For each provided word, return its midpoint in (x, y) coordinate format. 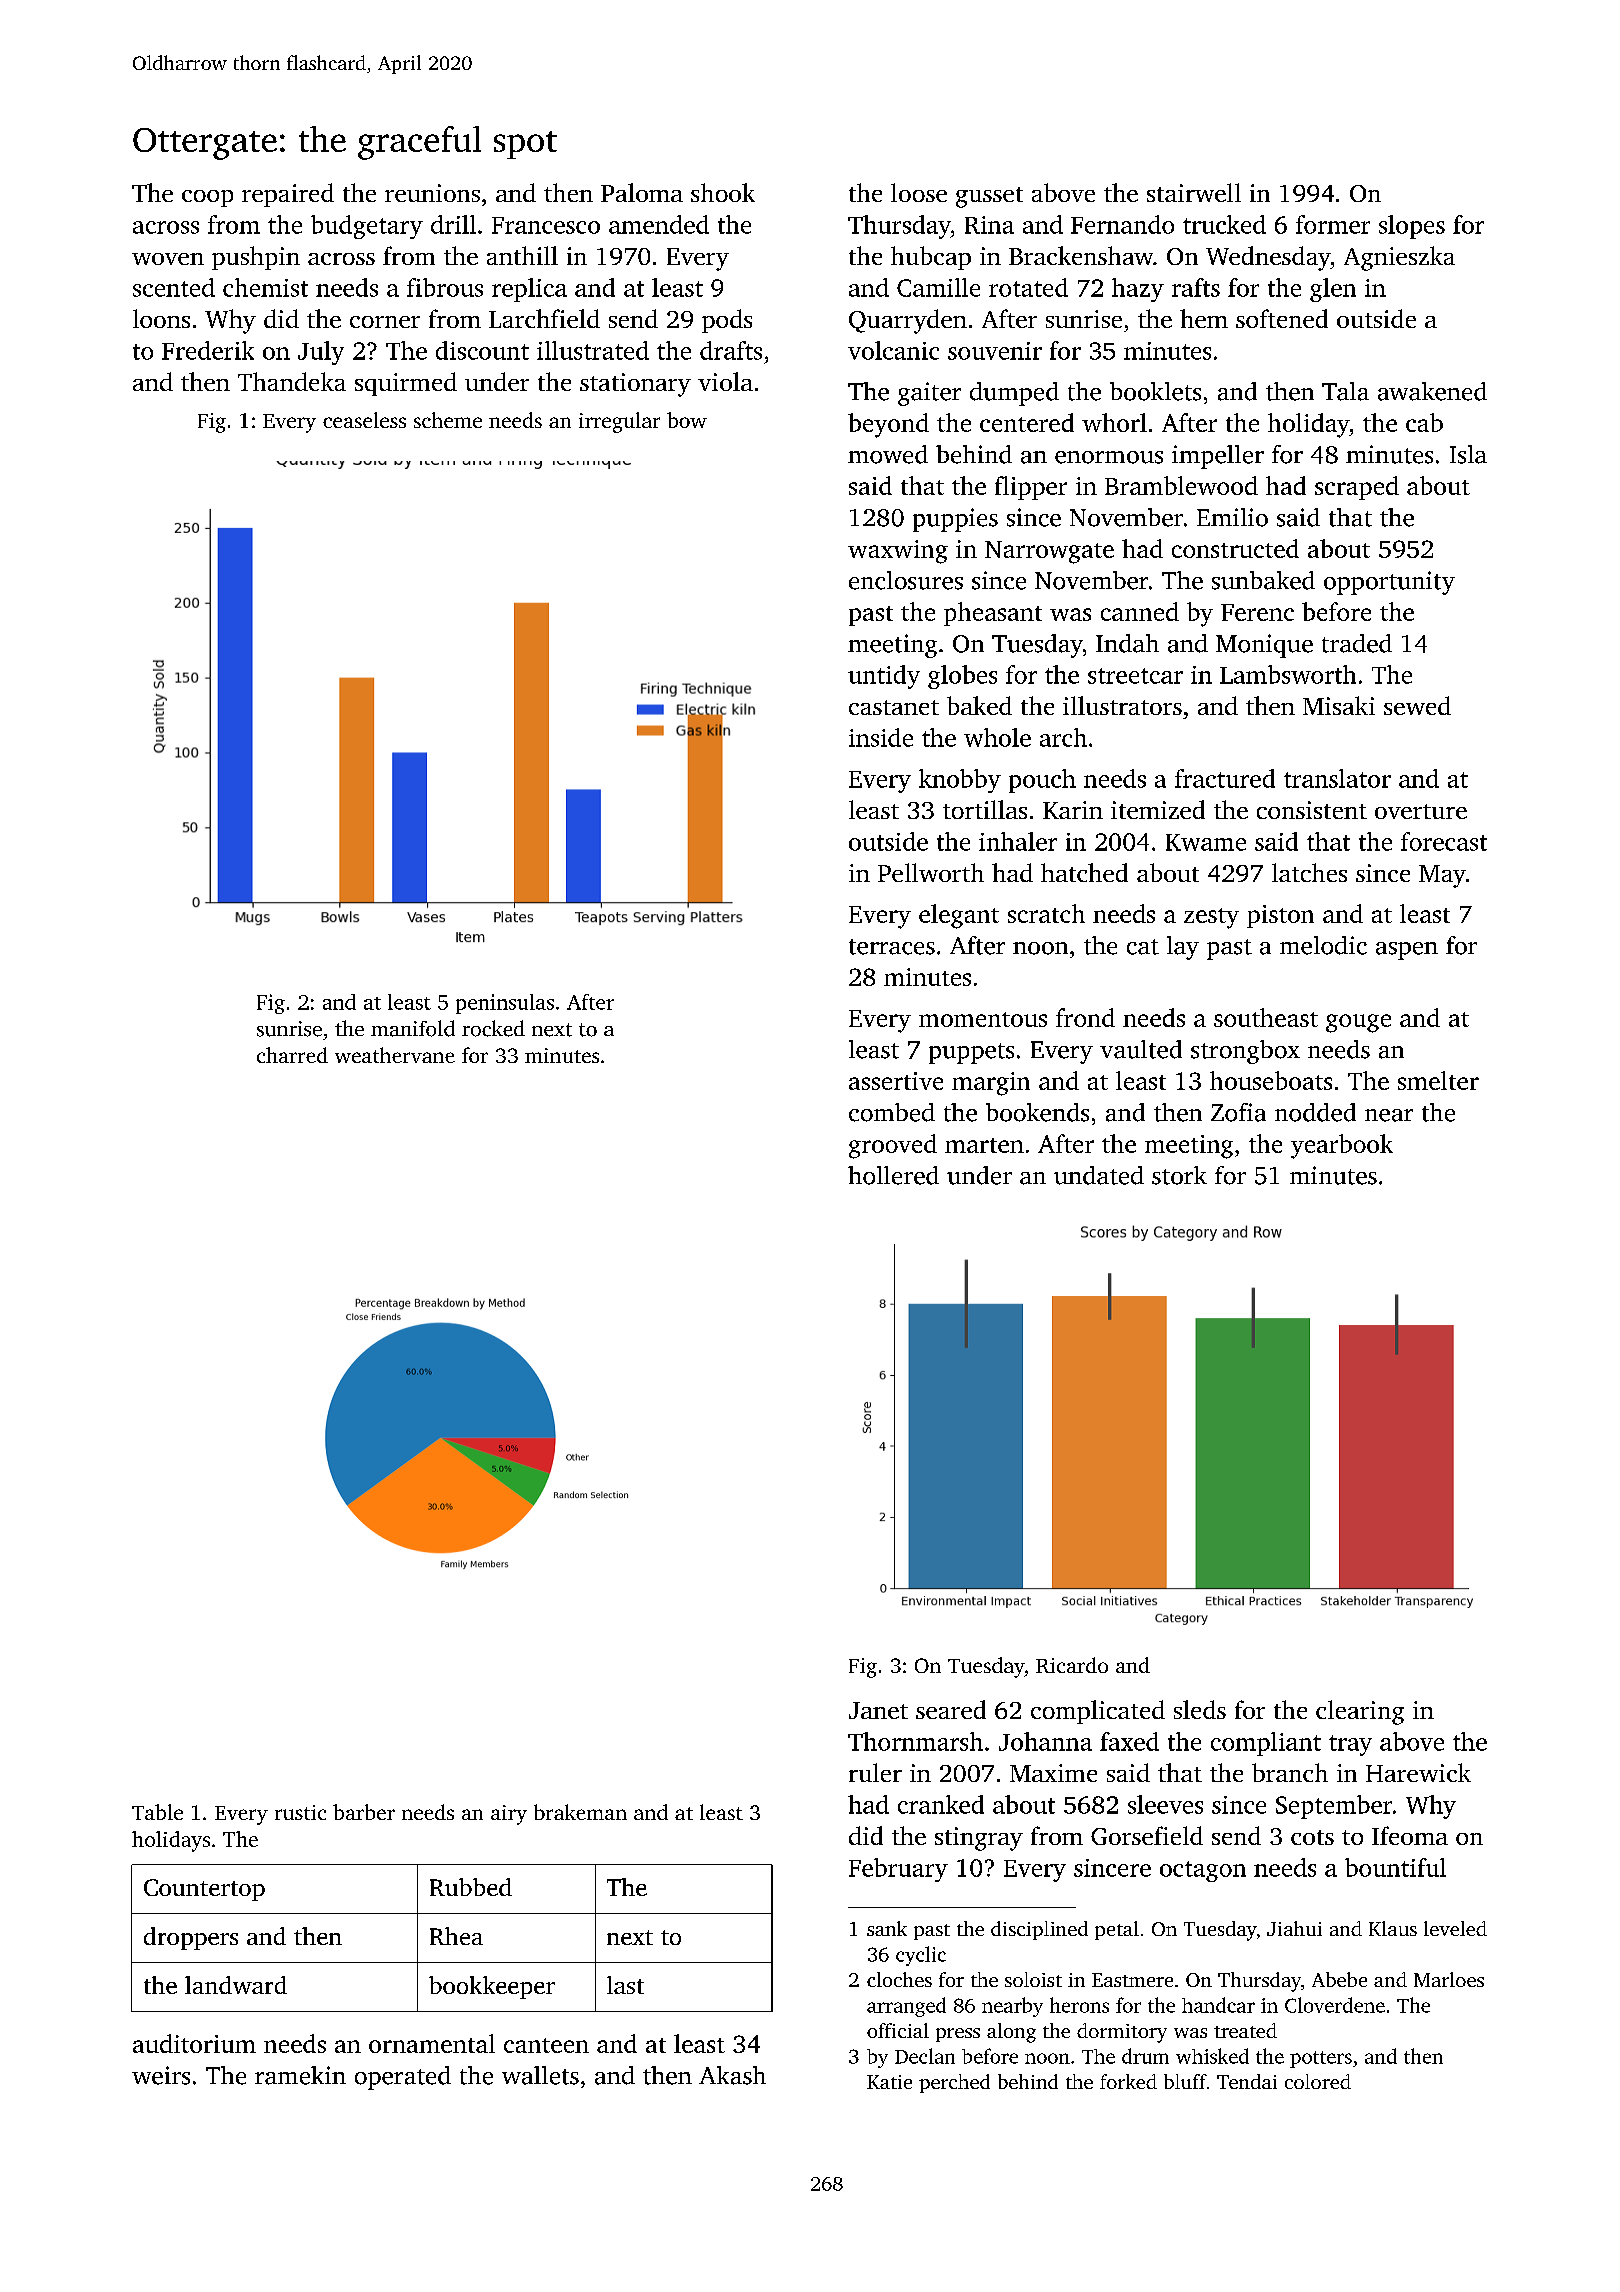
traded (1357, 643)
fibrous (445, 287)
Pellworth (931, 872)
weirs (161, 2075)
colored (1318, 2081)
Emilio (1232, 517)
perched (954, 2083)
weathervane (395, 1055)
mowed (888, 454)
